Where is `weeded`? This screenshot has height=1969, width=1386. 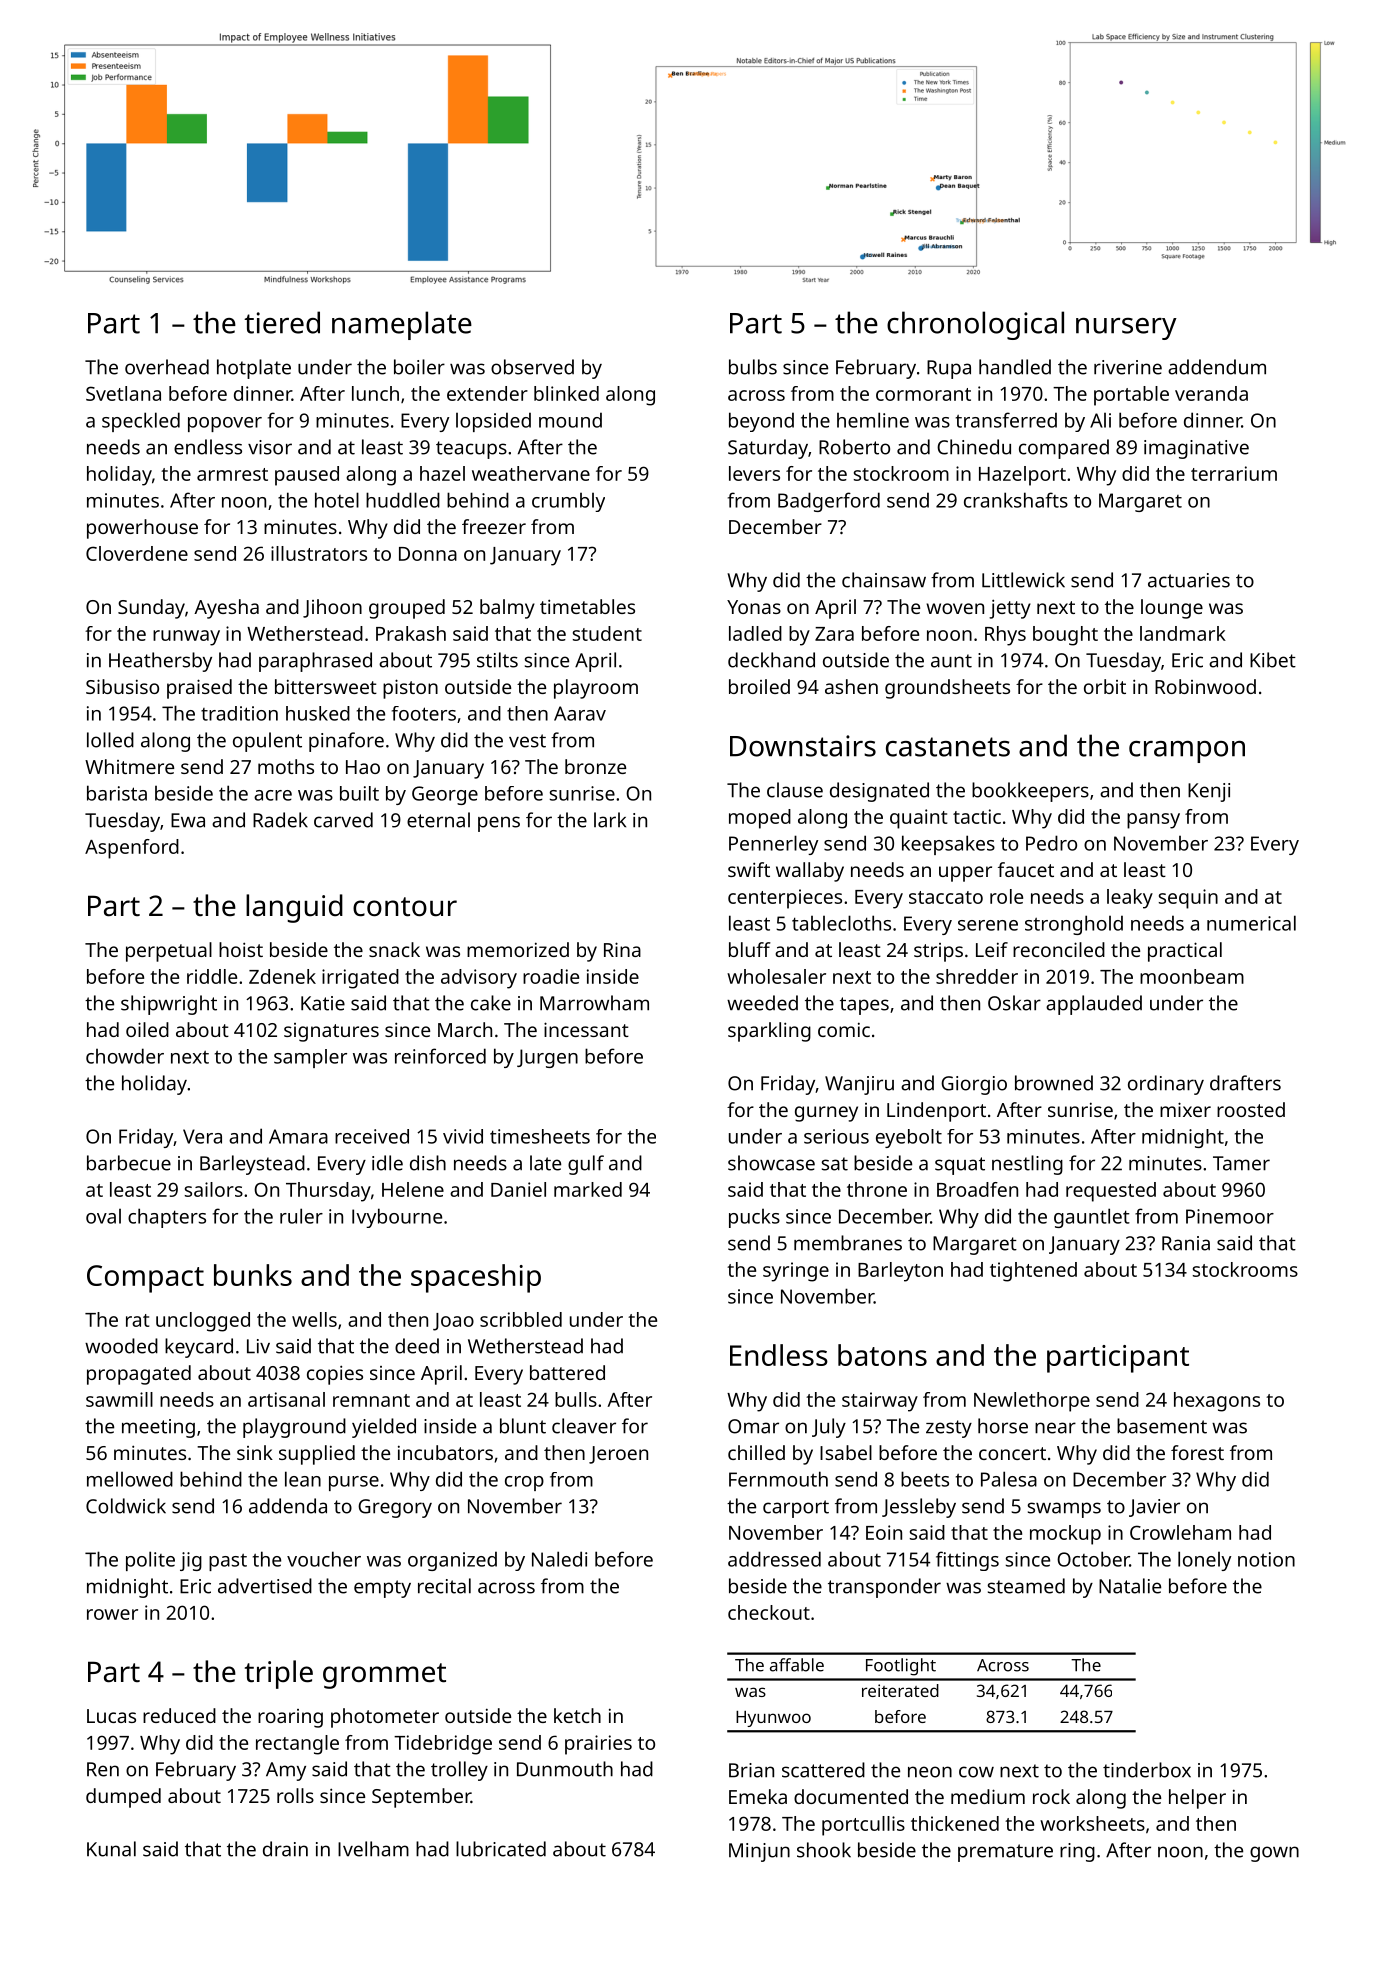
weeded is located at coordinates (762, 1003).
